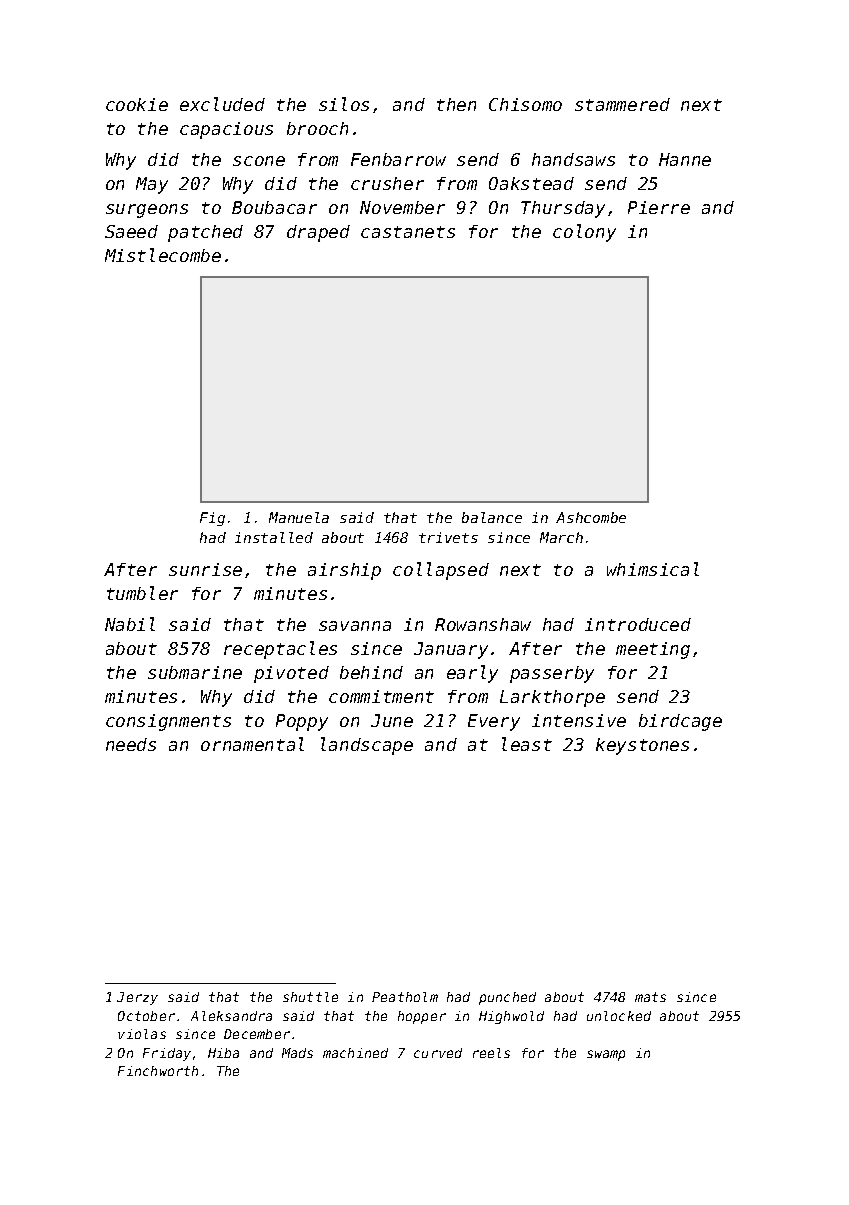 Image resolution: width=849 pixels, height=1205 pixels. What do you see at coordinates (622, 104) in the screenshot?
I see `stammered` at bounding box center [622, 104].
